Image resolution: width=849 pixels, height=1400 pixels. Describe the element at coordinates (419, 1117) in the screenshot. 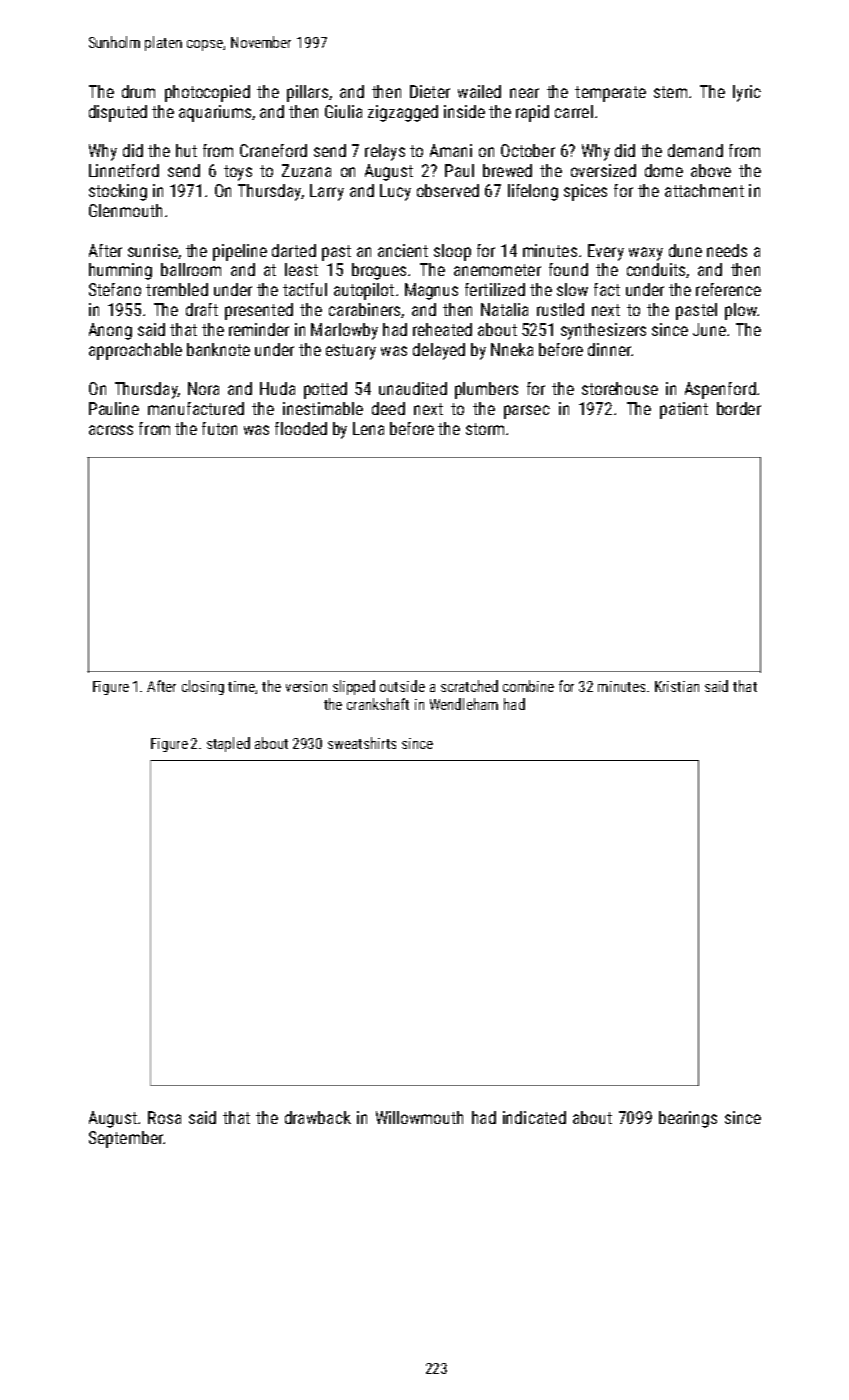

I see `Willowmouth` at that location.
